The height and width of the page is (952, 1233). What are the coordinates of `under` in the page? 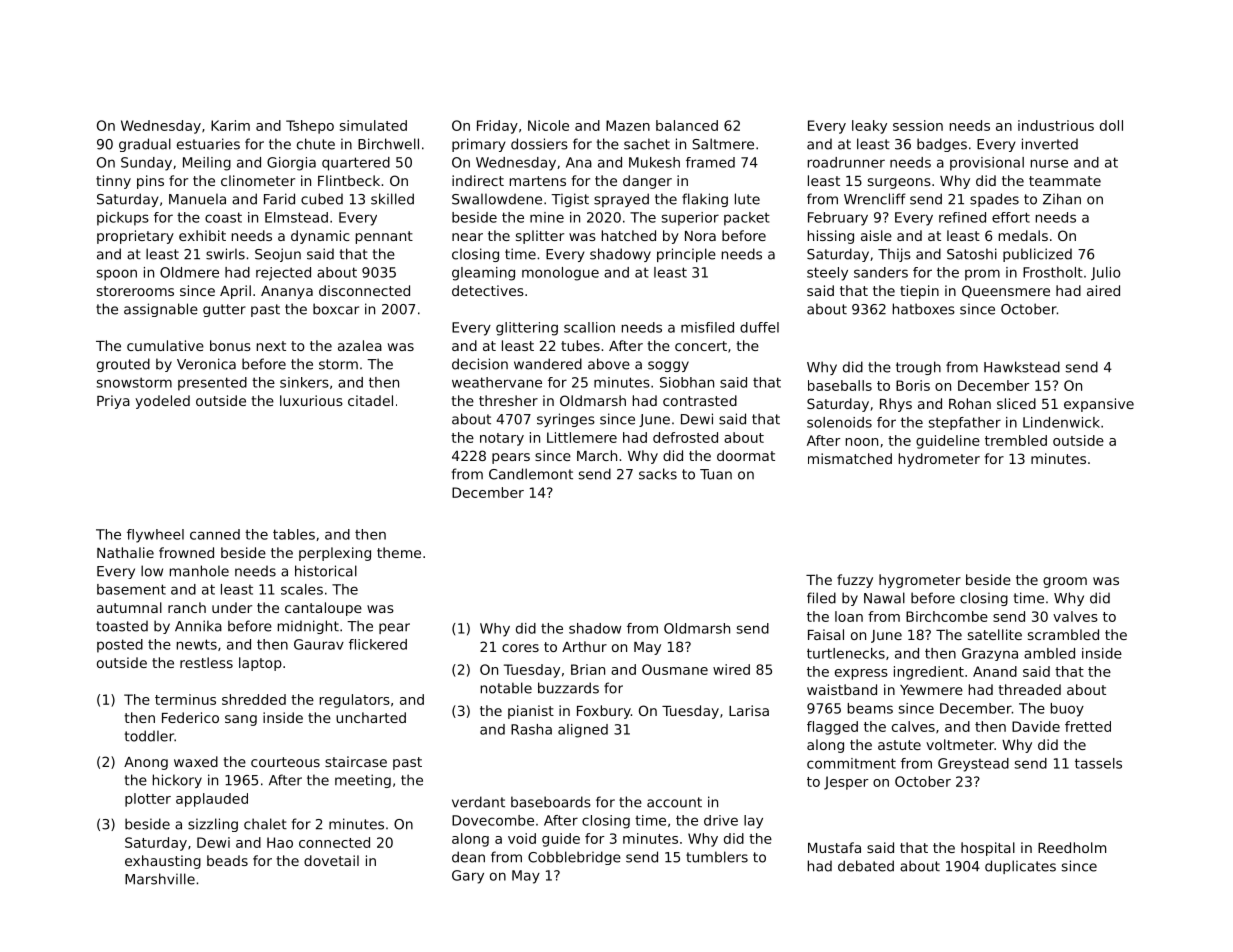 It's located at (232, 607).
